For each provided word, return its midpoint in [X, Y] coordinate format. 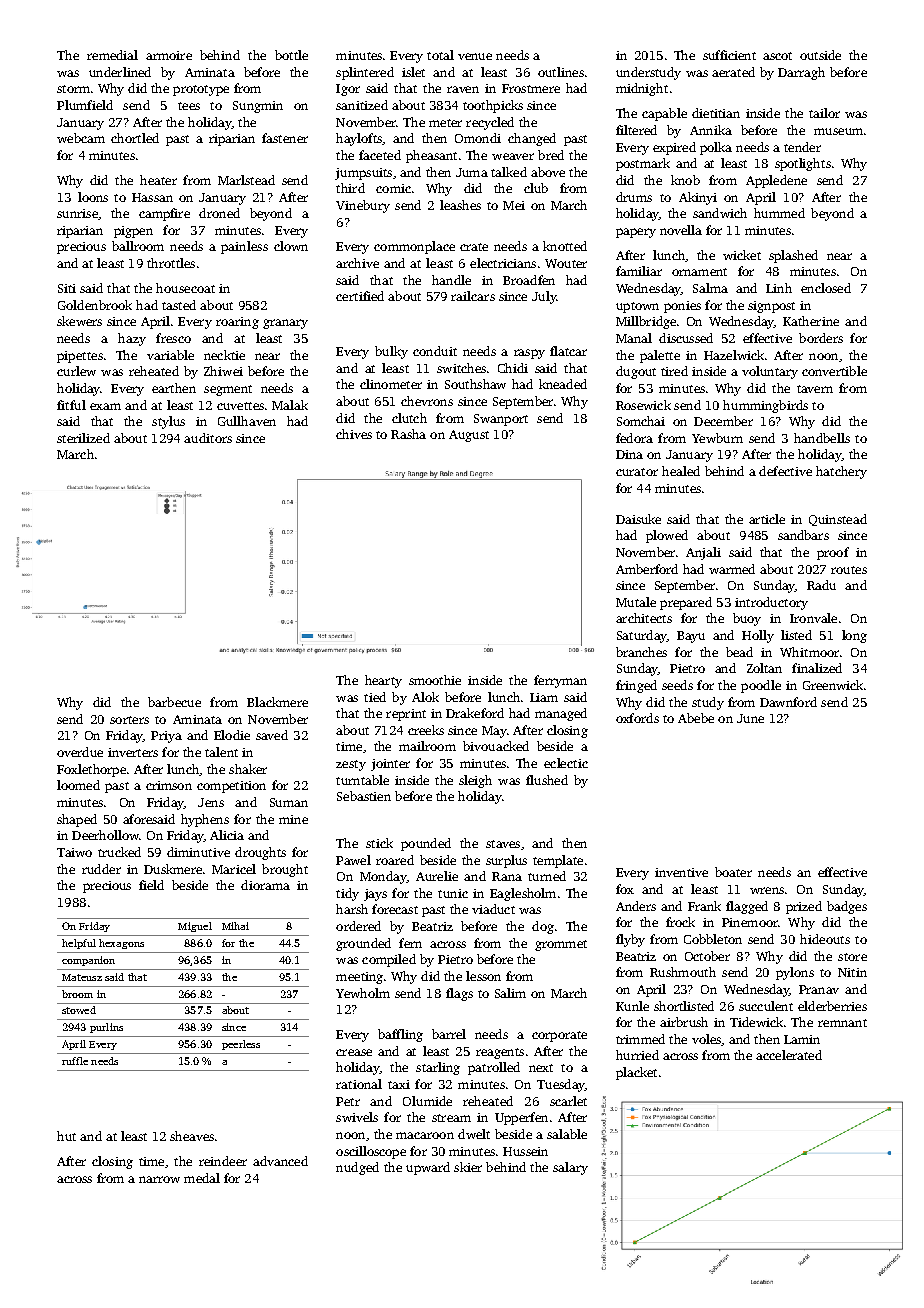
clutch [409, 418]
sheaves [192, 1136]
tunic [453, 893]
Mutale [636, 602]
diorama [265, 885]
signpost [771, 307]
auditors [208, 438]
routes [849, 570]
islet [413, 72]
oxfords [637, 718]
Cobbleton [713, 939]
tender [802, 147]
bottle [291, 55]
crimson [169, 785]
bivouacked [496, 746]
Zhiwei [223, 371]
